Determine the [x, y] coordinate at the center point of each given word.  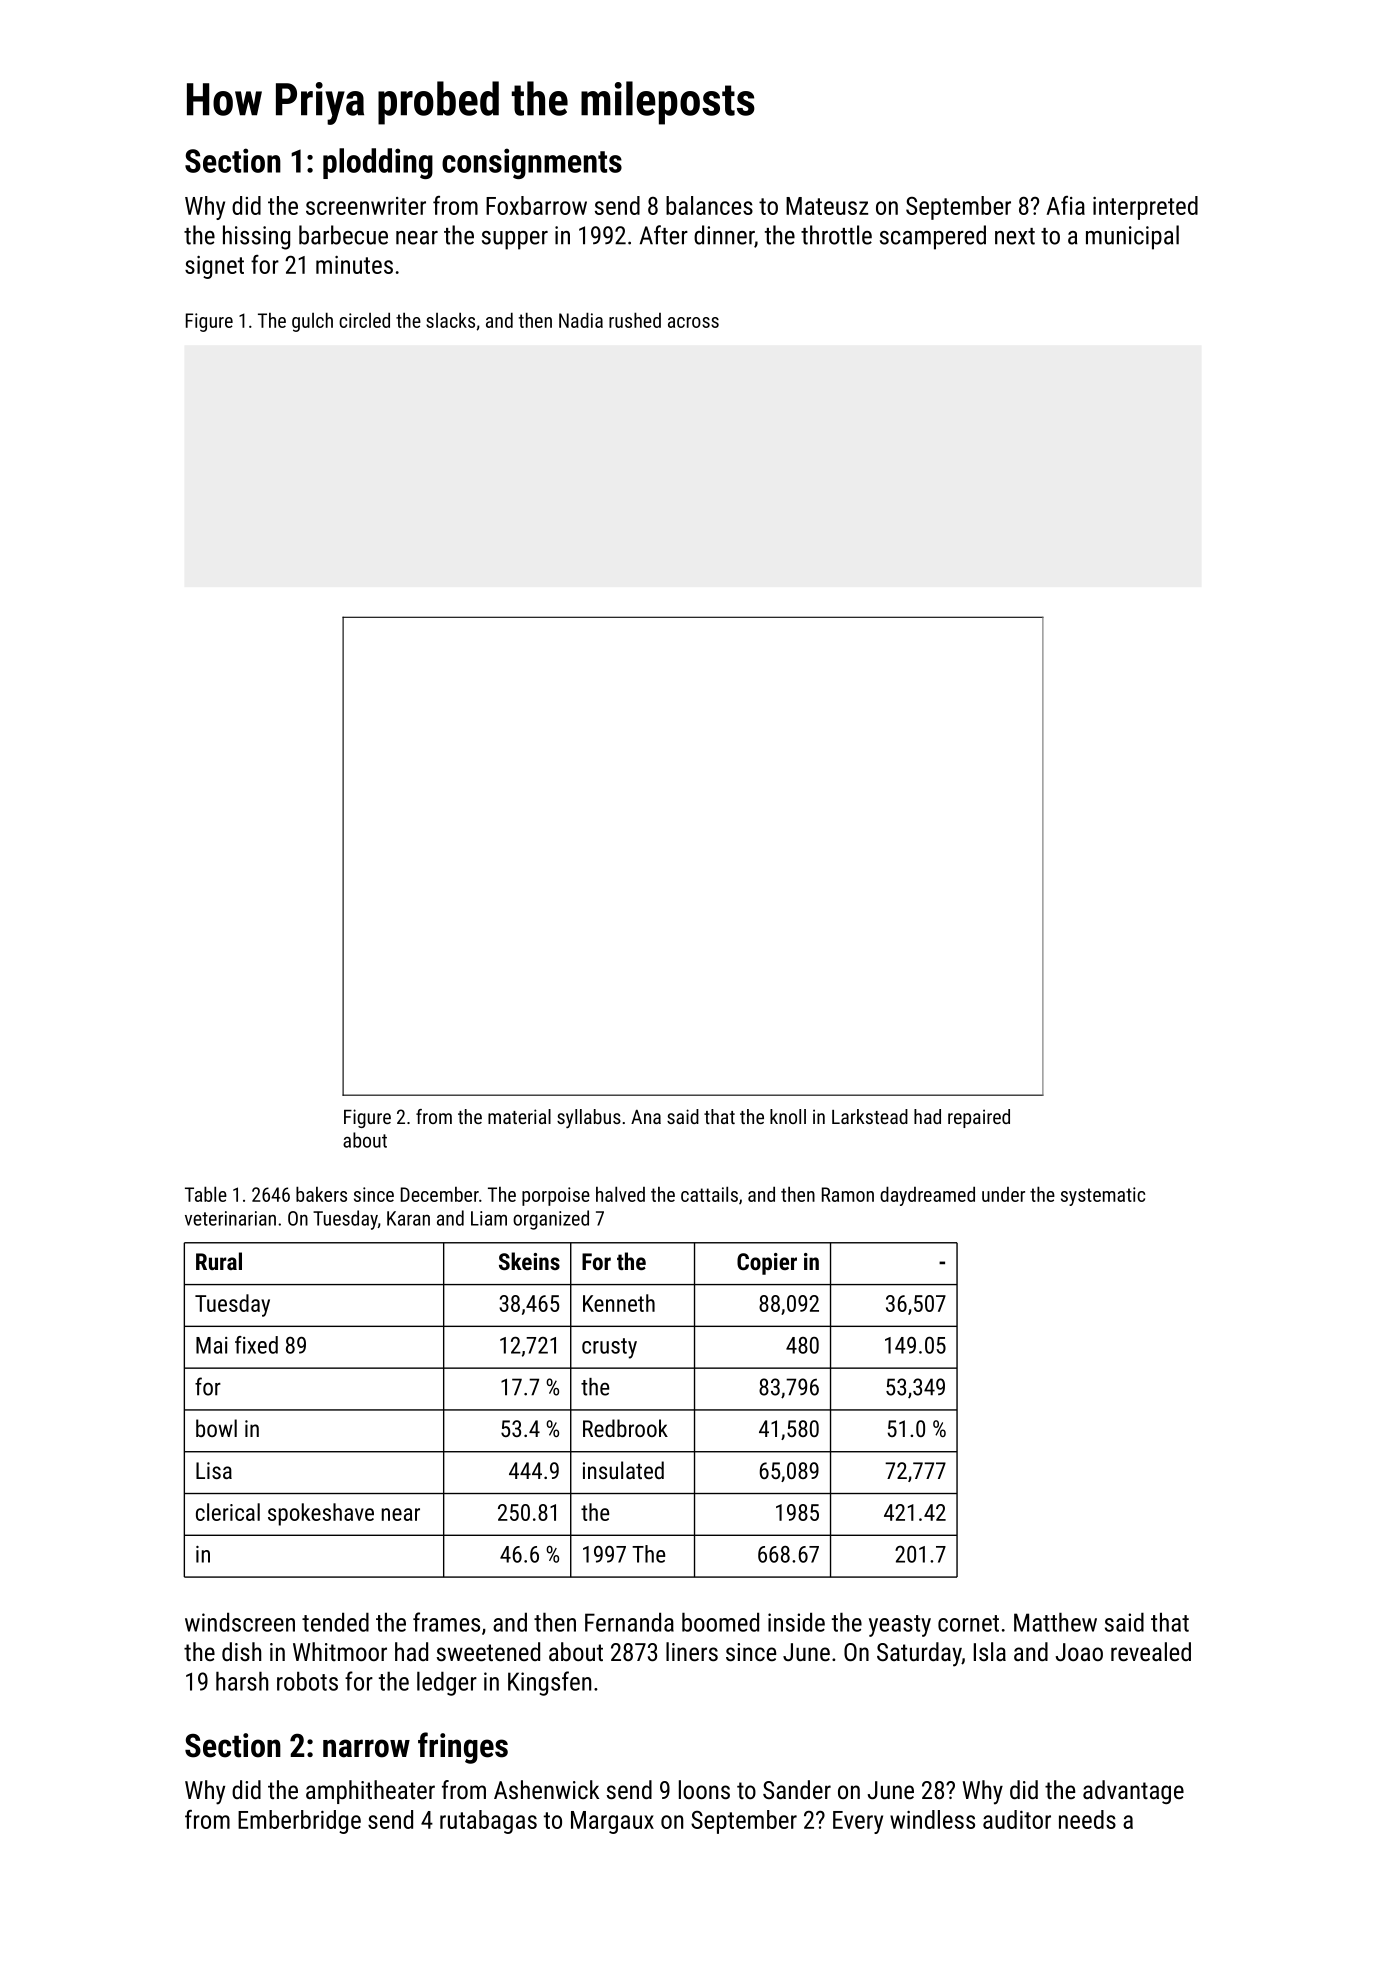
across [693, 322]
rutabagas [488, 1822]
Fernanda [629, 1622]
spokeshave [321, 1514]
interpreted [1145, 208]
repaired [979, 1118]
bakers [321, 1194]
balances [709, 205]
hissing [256, 237]
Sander [797, 1789]
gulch [312, 322]
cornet [968, 1623]
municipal [1132, 237]
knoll [788, 1116]
